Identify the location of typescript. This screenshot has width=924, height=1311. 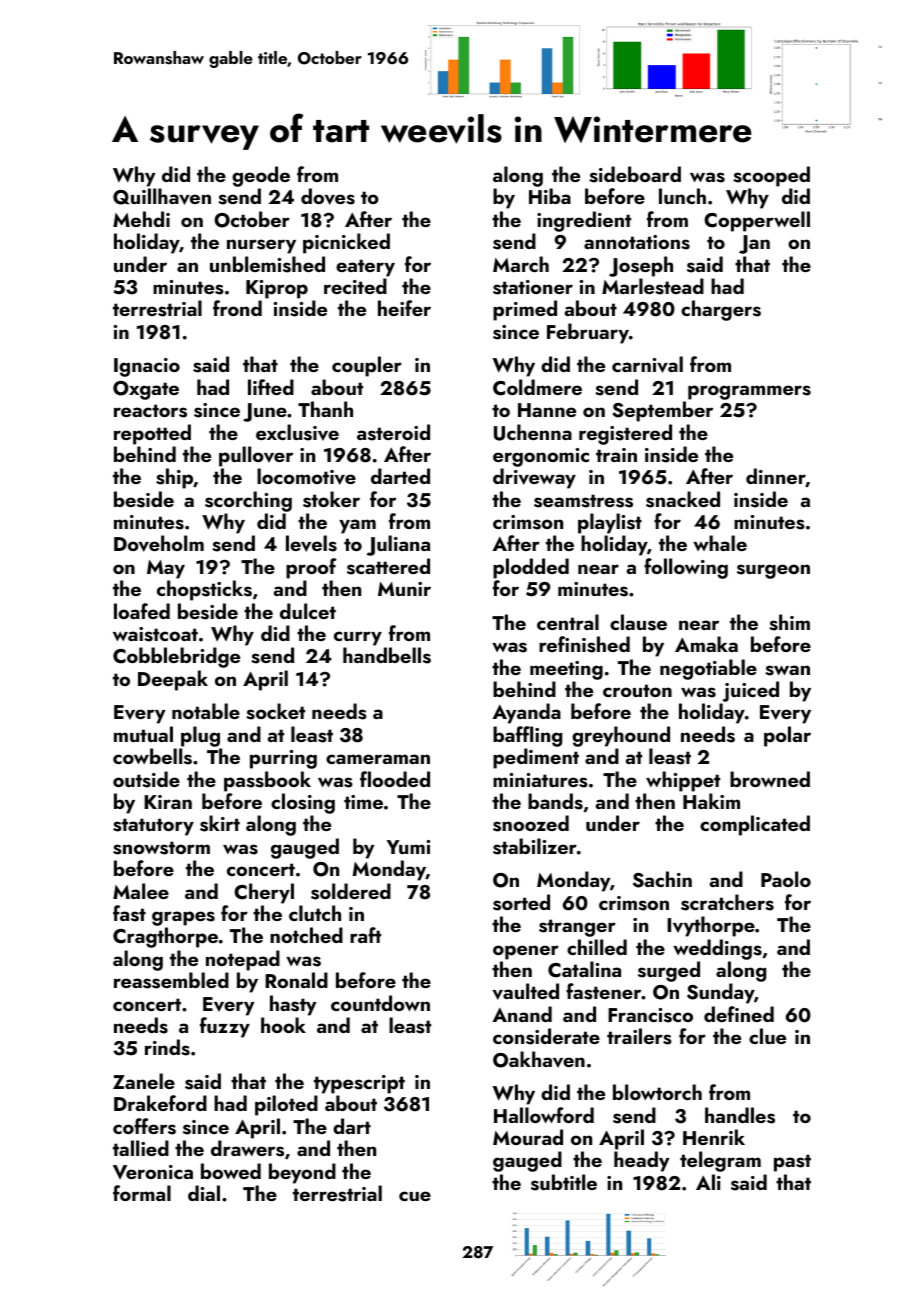
(359, 1084).
